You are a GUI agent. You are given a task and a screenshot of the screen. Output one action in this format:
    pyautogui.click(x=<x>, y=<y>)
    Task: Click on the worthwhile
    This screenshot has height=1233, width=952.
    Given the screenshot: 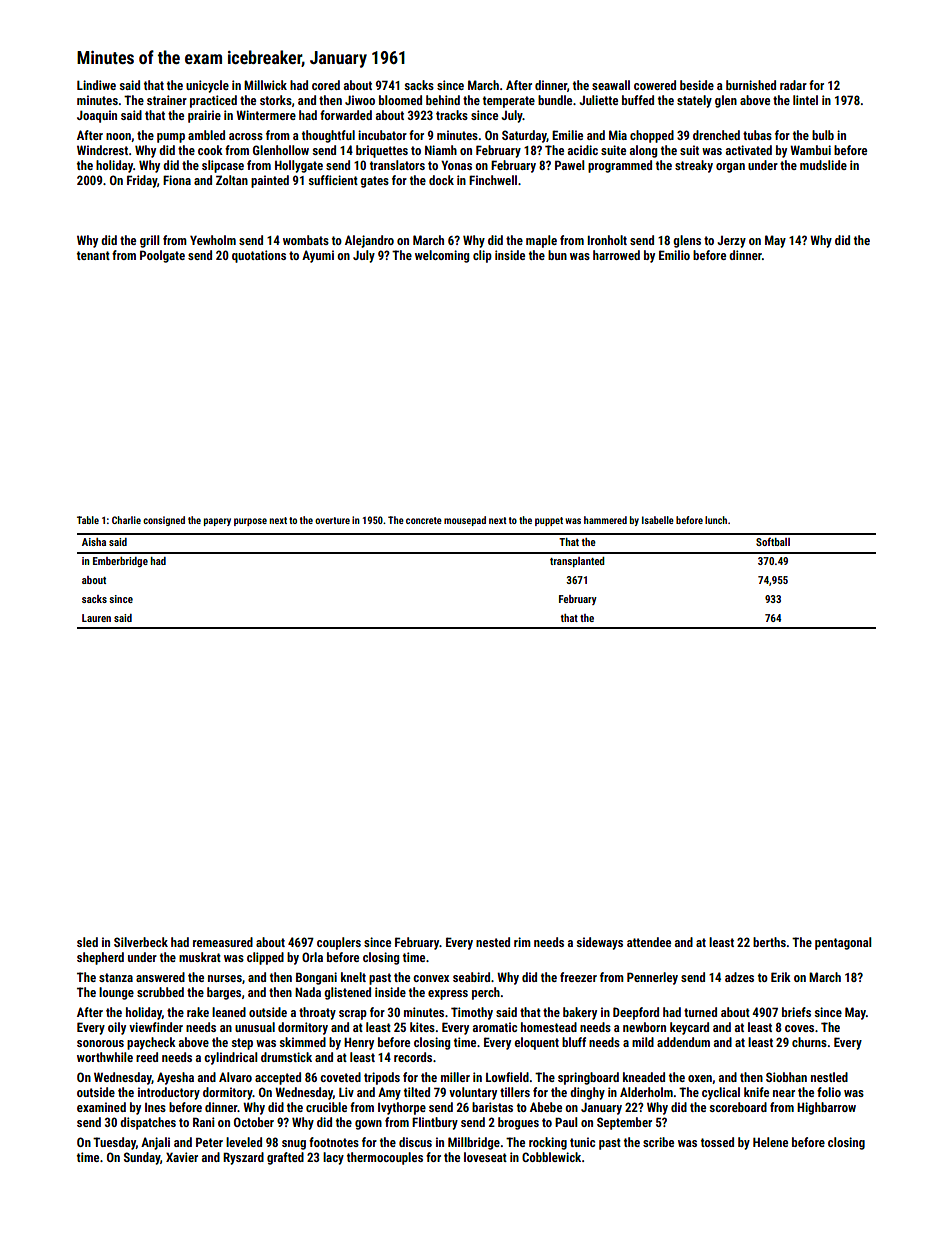 What is the action you would take?
    pyautogui.click(x=105, y=1057)
